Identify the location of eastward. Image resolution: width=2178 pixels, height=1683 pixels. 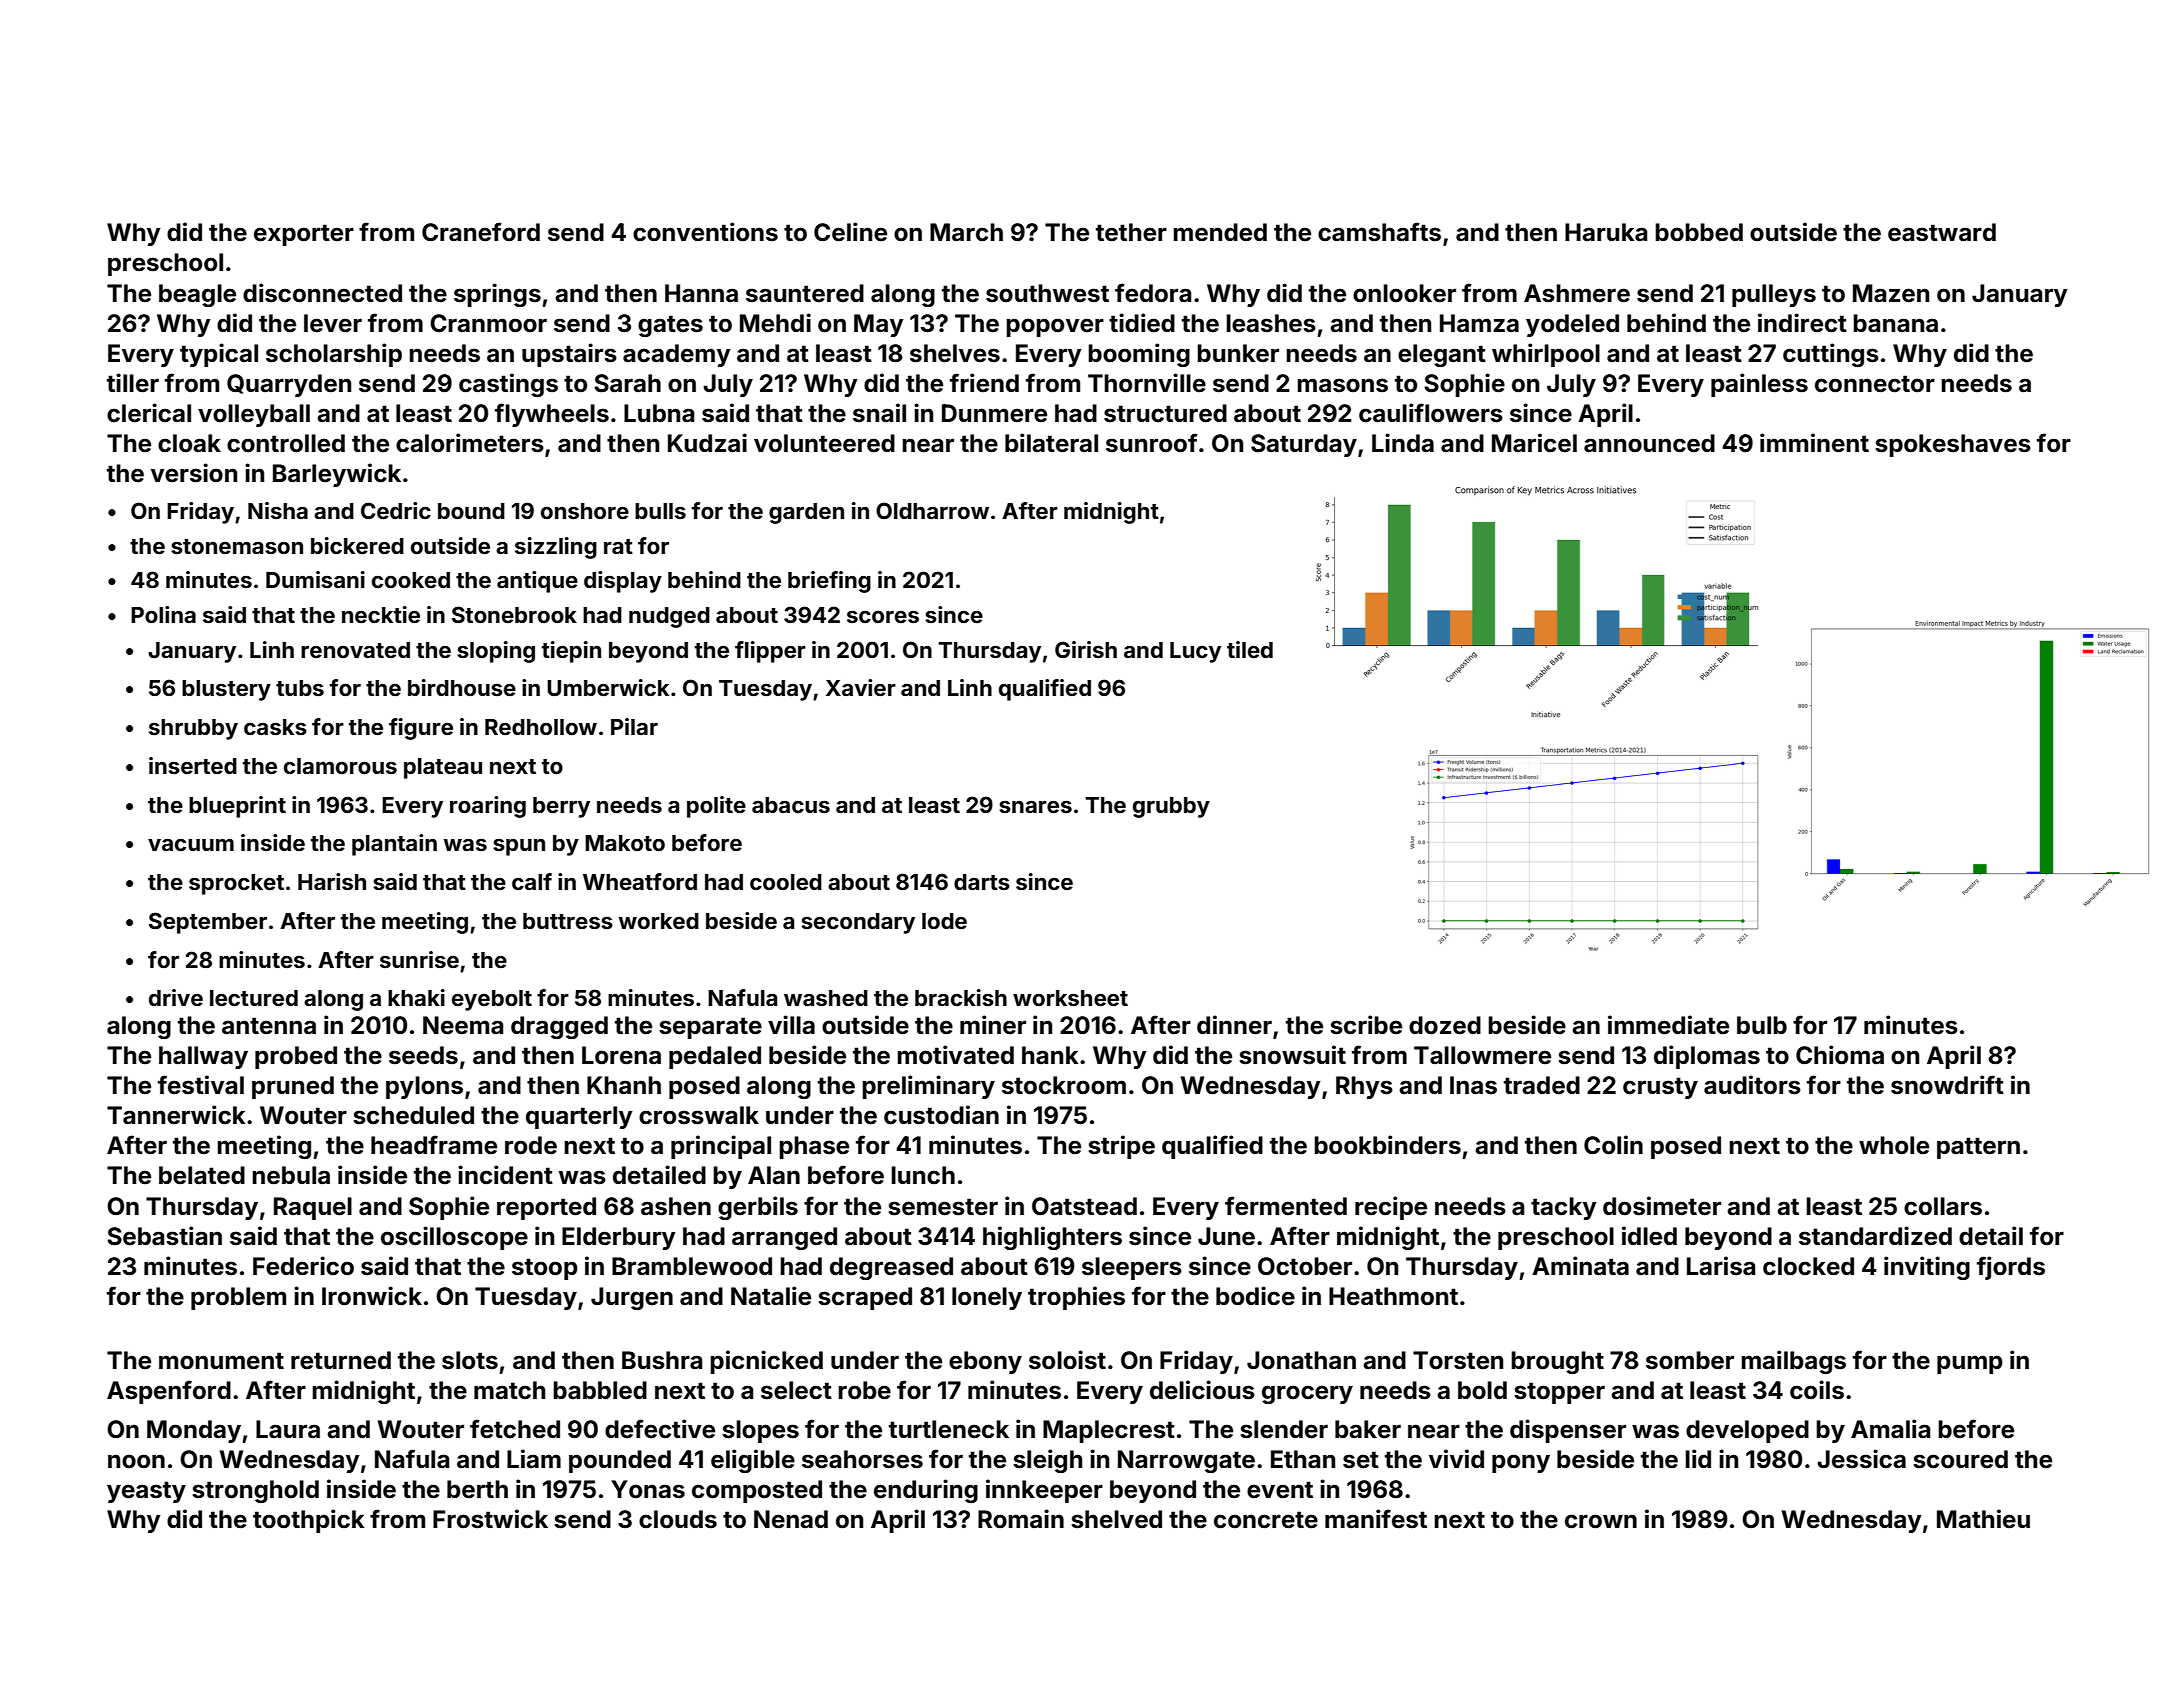
(1942, 232).
